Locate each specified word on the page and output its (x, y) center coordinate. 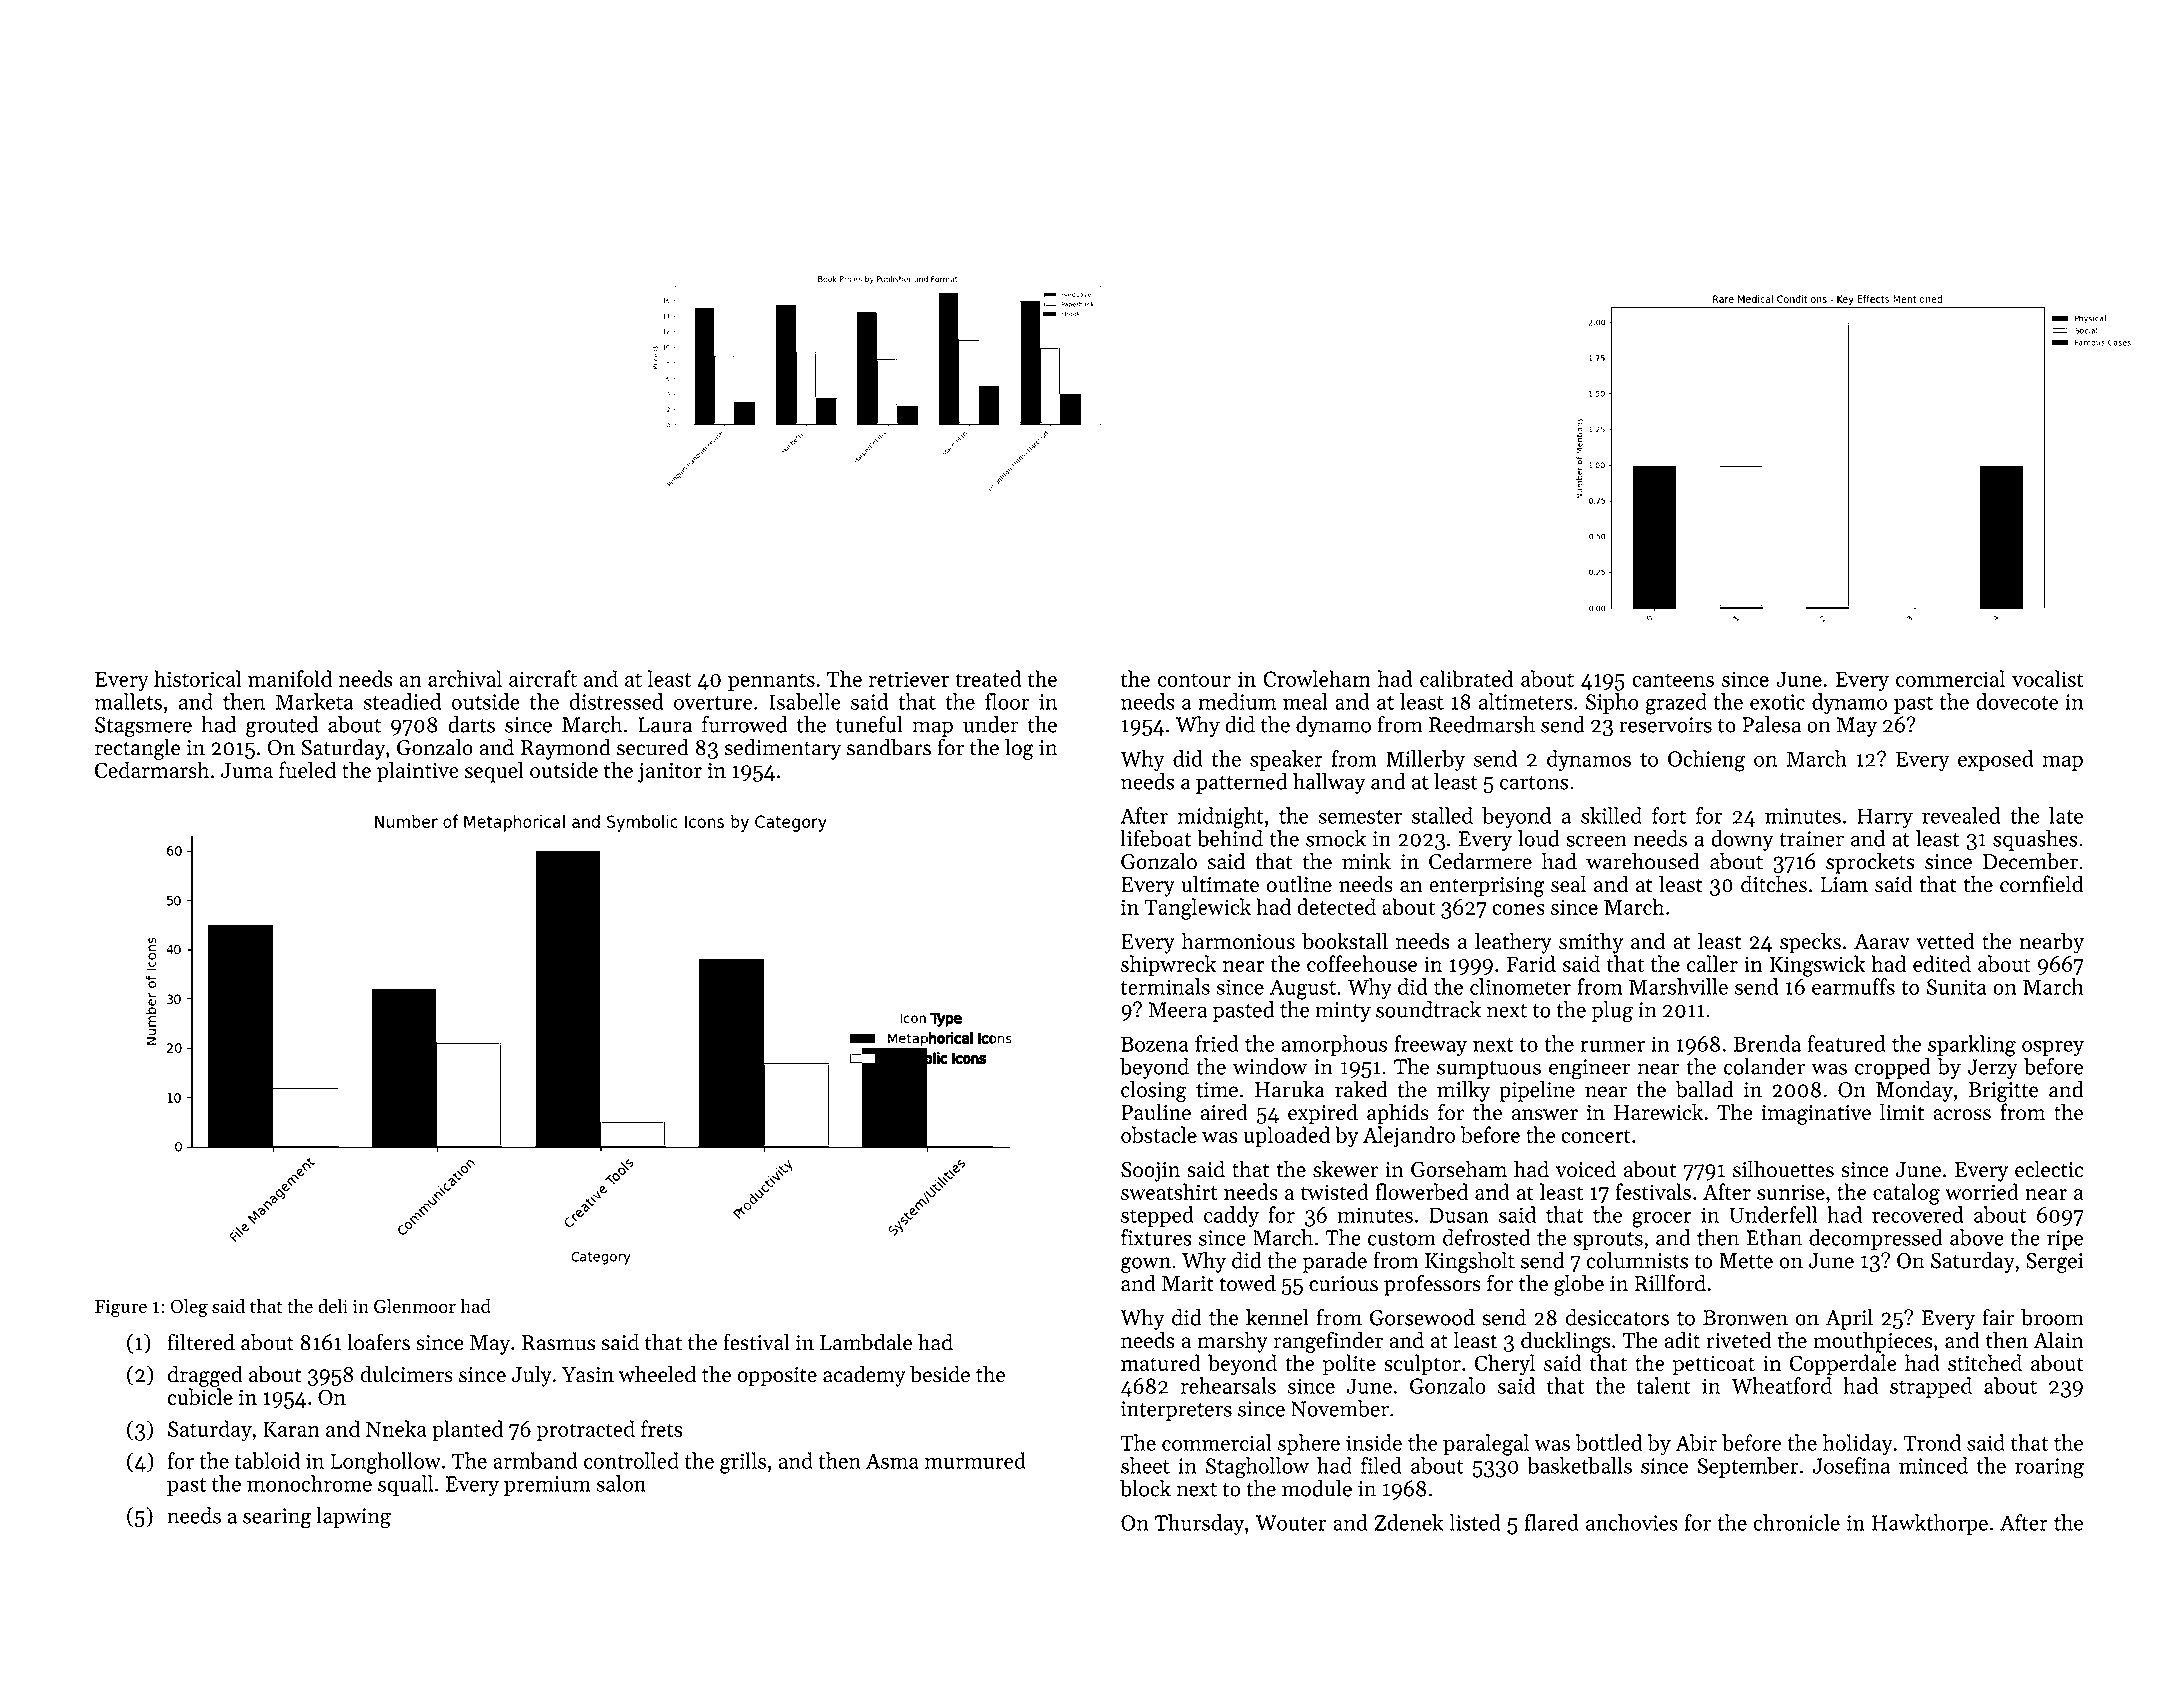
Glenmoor (415, 1305)
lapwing (353, 1518)
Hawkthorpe (1930, 1524)
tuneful (869, 724)
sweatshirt (1169, 1191)
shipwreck (1168, 965)
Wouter (1291, 1523)
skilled (1611, 815)
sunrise (1791, 1192)
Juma (247, 771)
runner (1612, 1046)
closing (1154, 1091)
